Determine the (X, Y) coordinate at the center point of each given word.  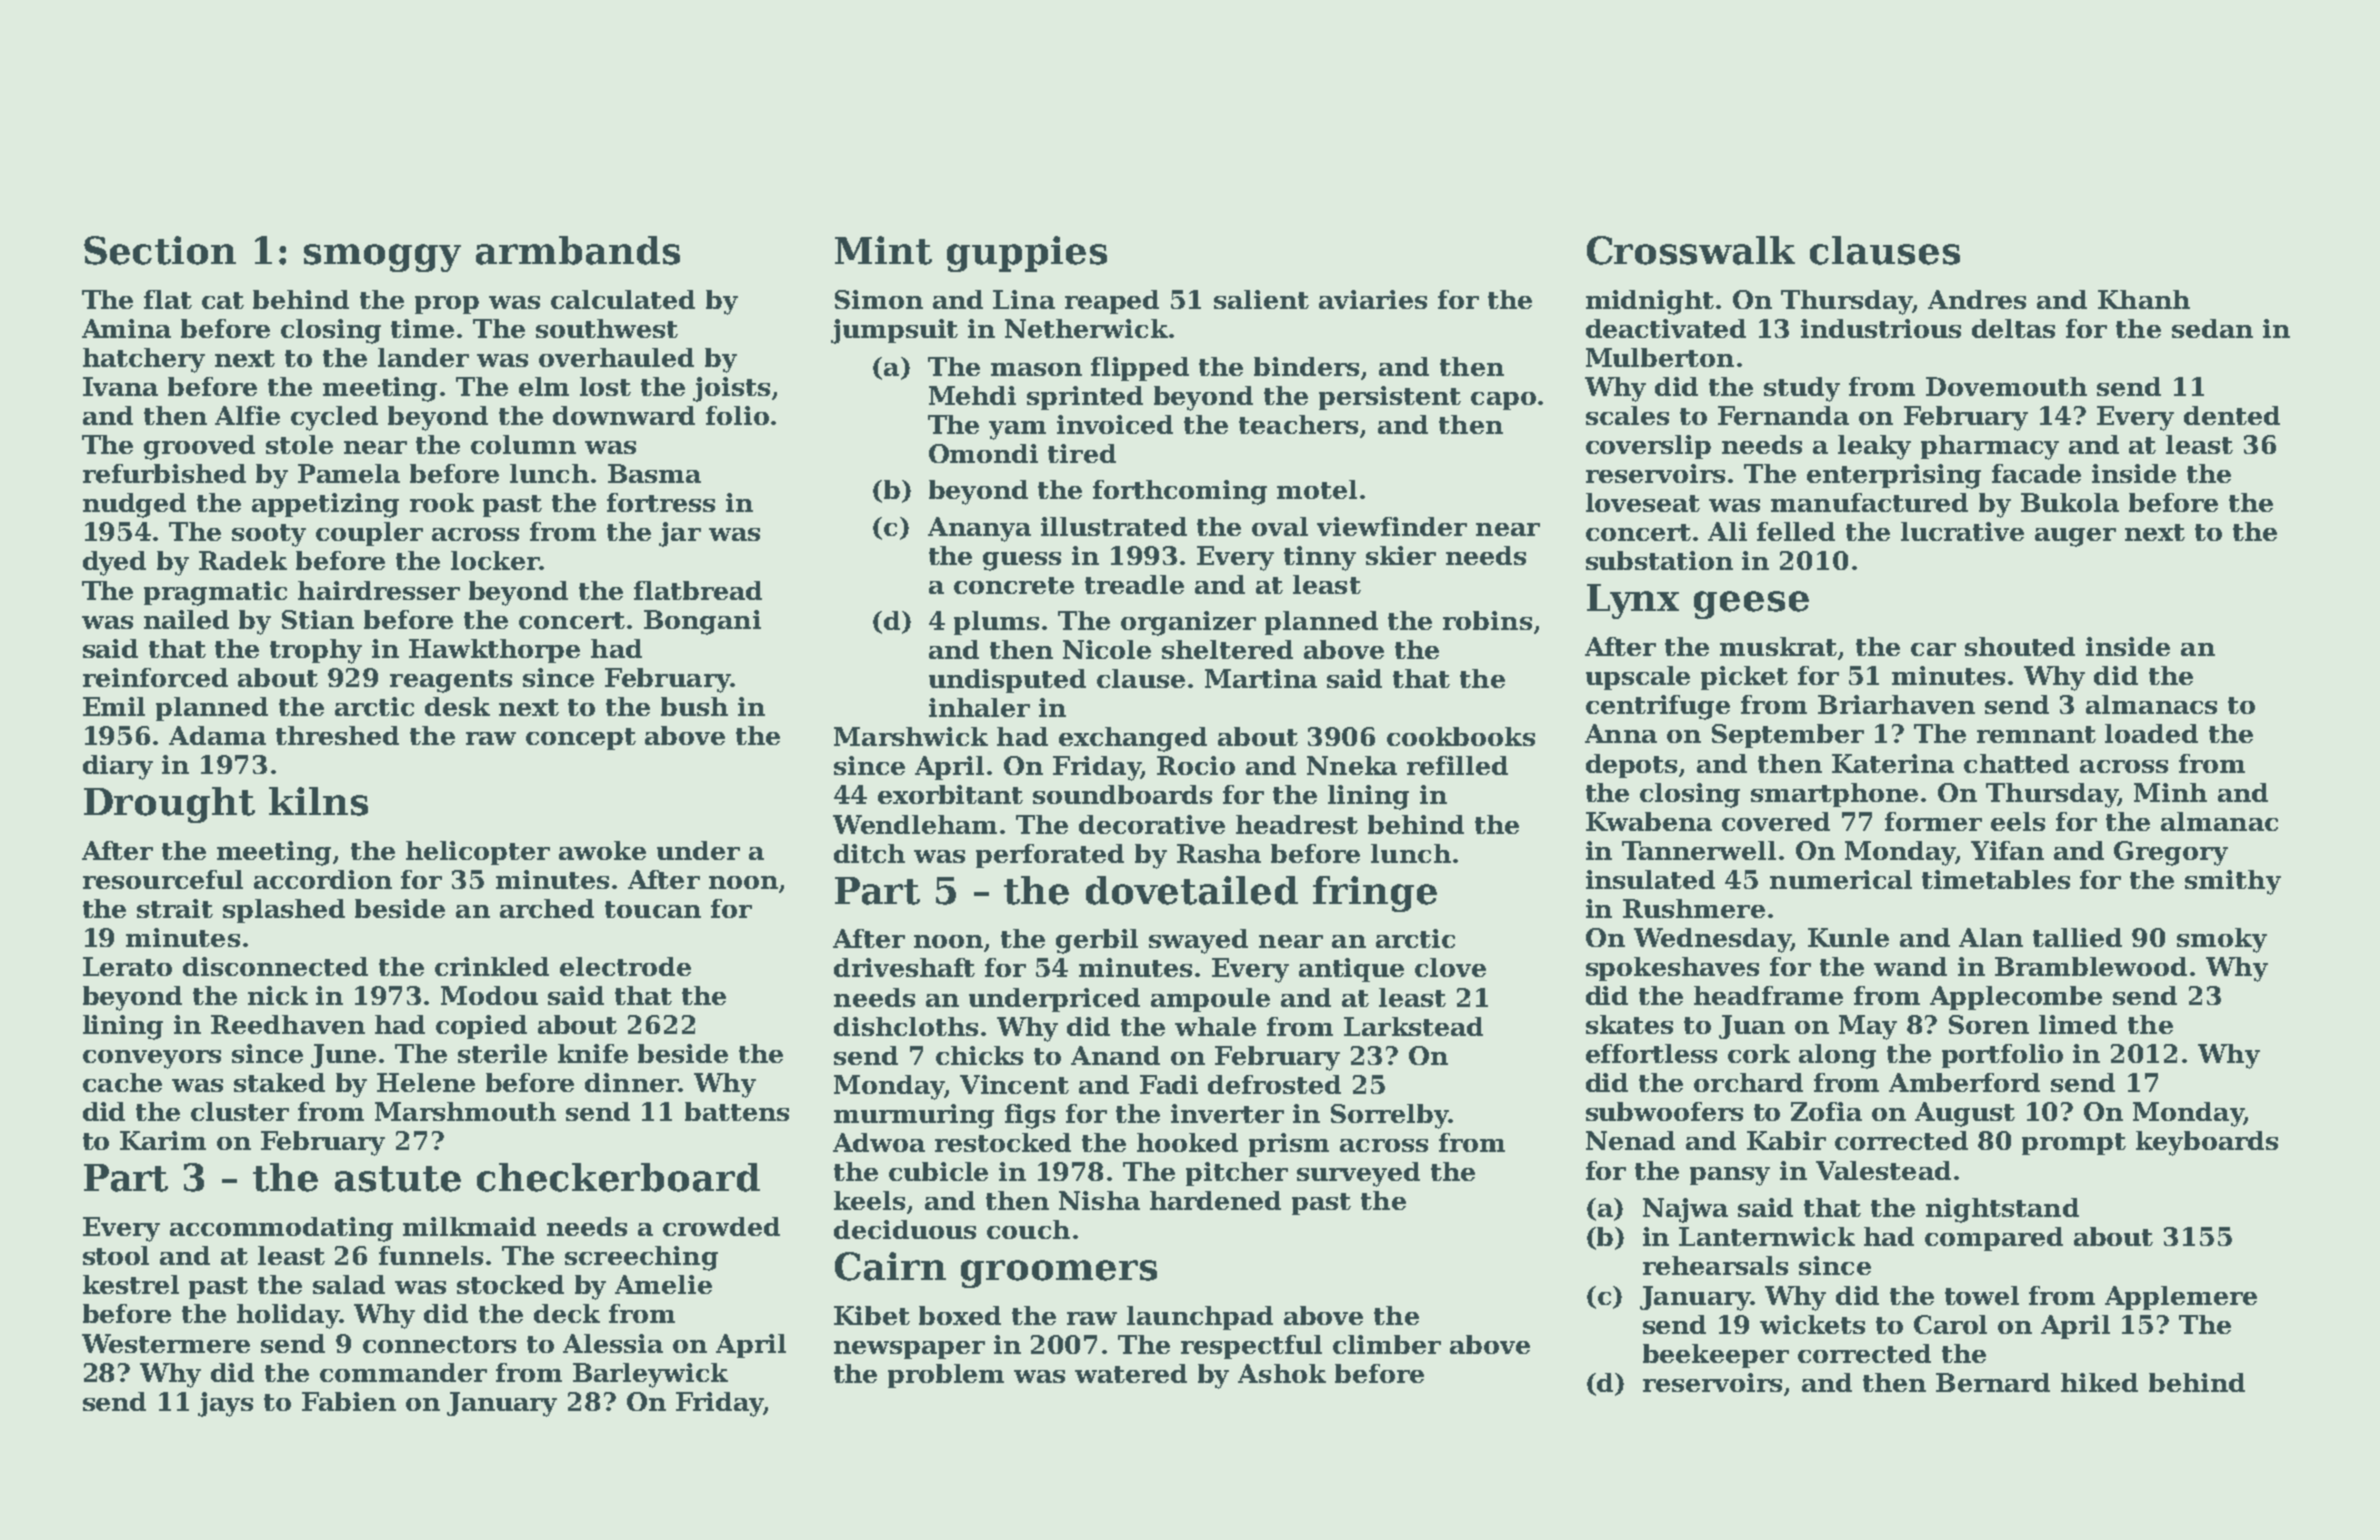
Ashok (1282, 1373)
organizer (1188, 623)
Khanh (2144, 299)
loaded (2151, 733)
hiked (2099, 1382)
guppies (1027, 254)
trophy (316, 651)
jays (225, 1404)
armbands (578, 250)
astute (398, 1179)
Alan (1991, 937)
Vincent (1014, 1084)
